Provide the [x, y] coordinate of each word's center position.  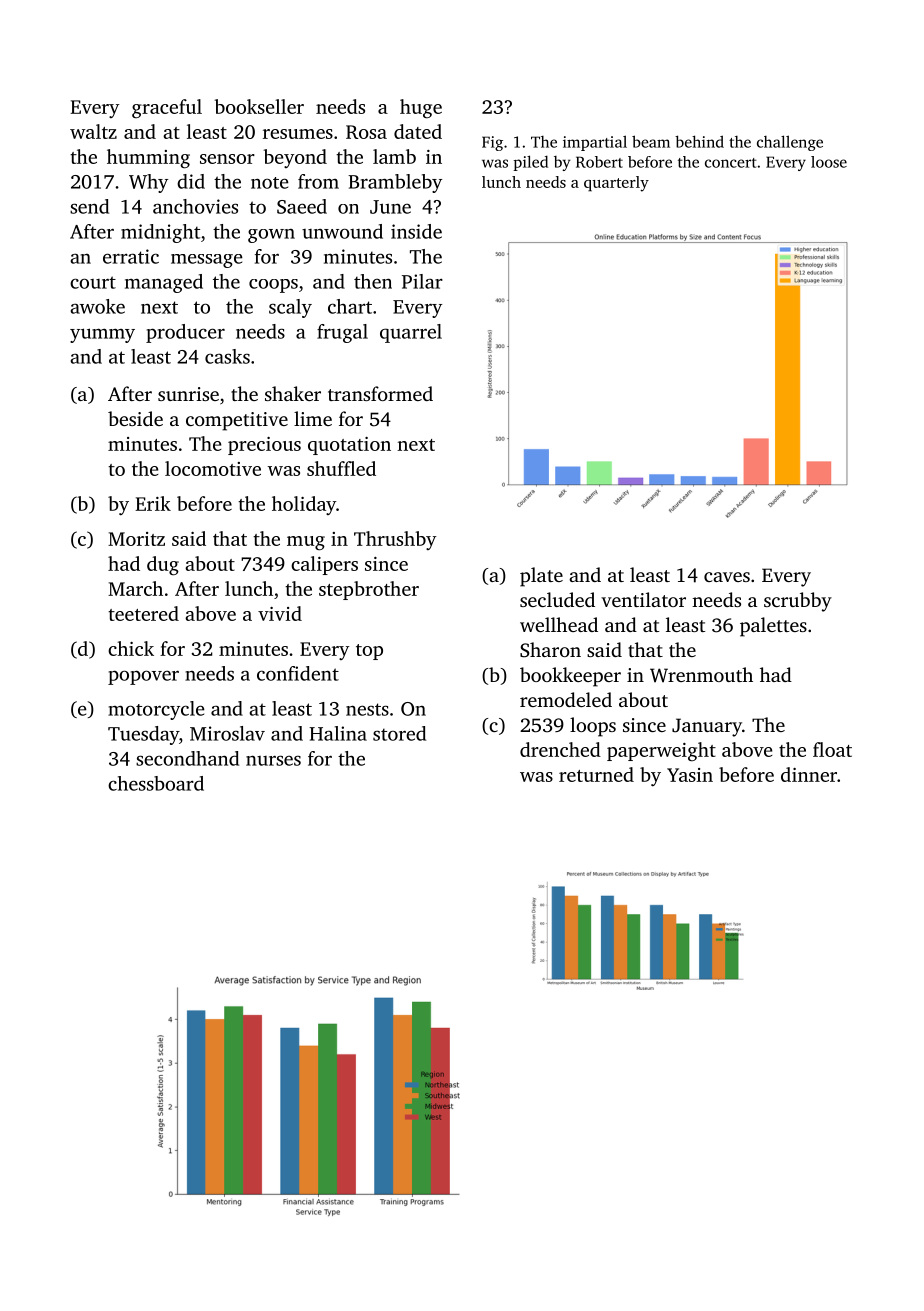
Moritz [136, 539]
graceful [167, 108]
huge [421, 109]
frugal [342, 333]
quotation [349, 446]
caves [727, 577]
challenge [790, 143]
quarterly [616, 184]
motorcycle [156, 710]
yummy [102, 335]
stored [399, 733]
